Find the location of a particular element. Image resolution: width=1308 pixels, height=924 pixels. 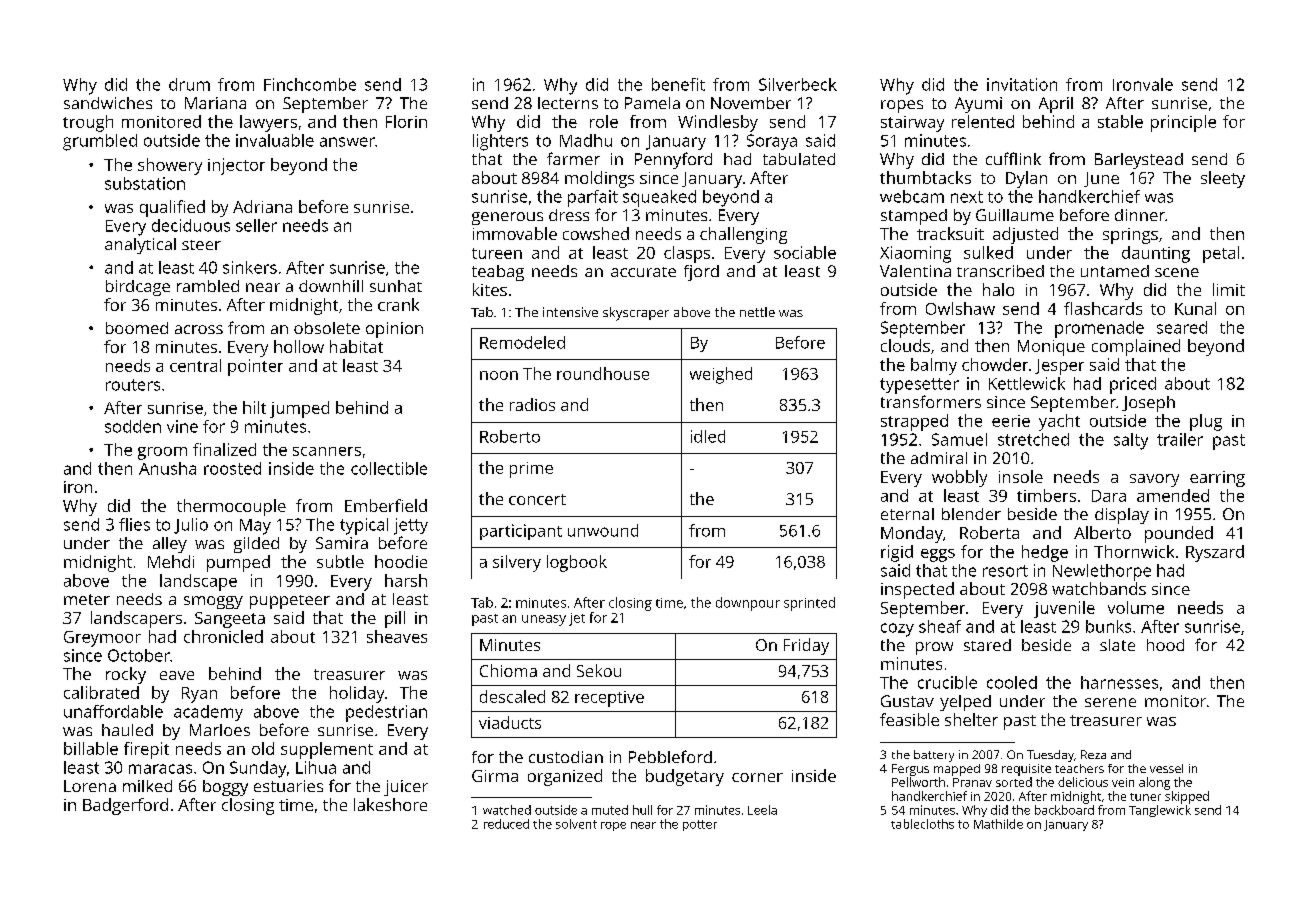

sandwiches is located at coordinates (108, 103).
